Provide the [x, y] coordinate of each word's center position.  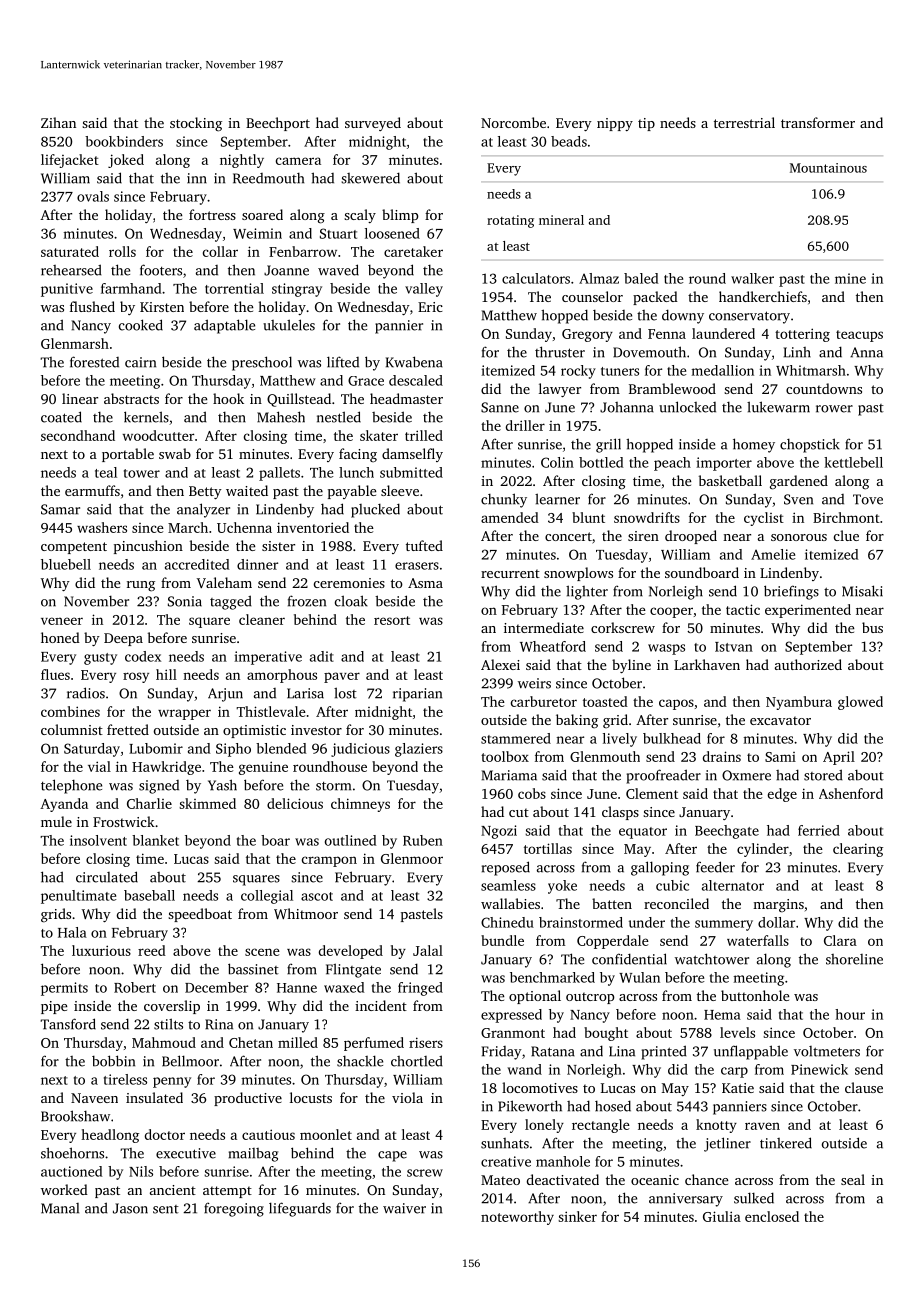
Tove [868, 499]
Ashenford [851, 793]
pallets [279, 474]
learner [557, 499]
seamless [508, 885]
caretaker [413, 251]
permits [64, 989]
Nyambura [799, 703]
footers [161, 270]
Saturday [92, 750]
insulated [154, 1097]
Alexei [500, 664]
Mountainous [828, 168]
